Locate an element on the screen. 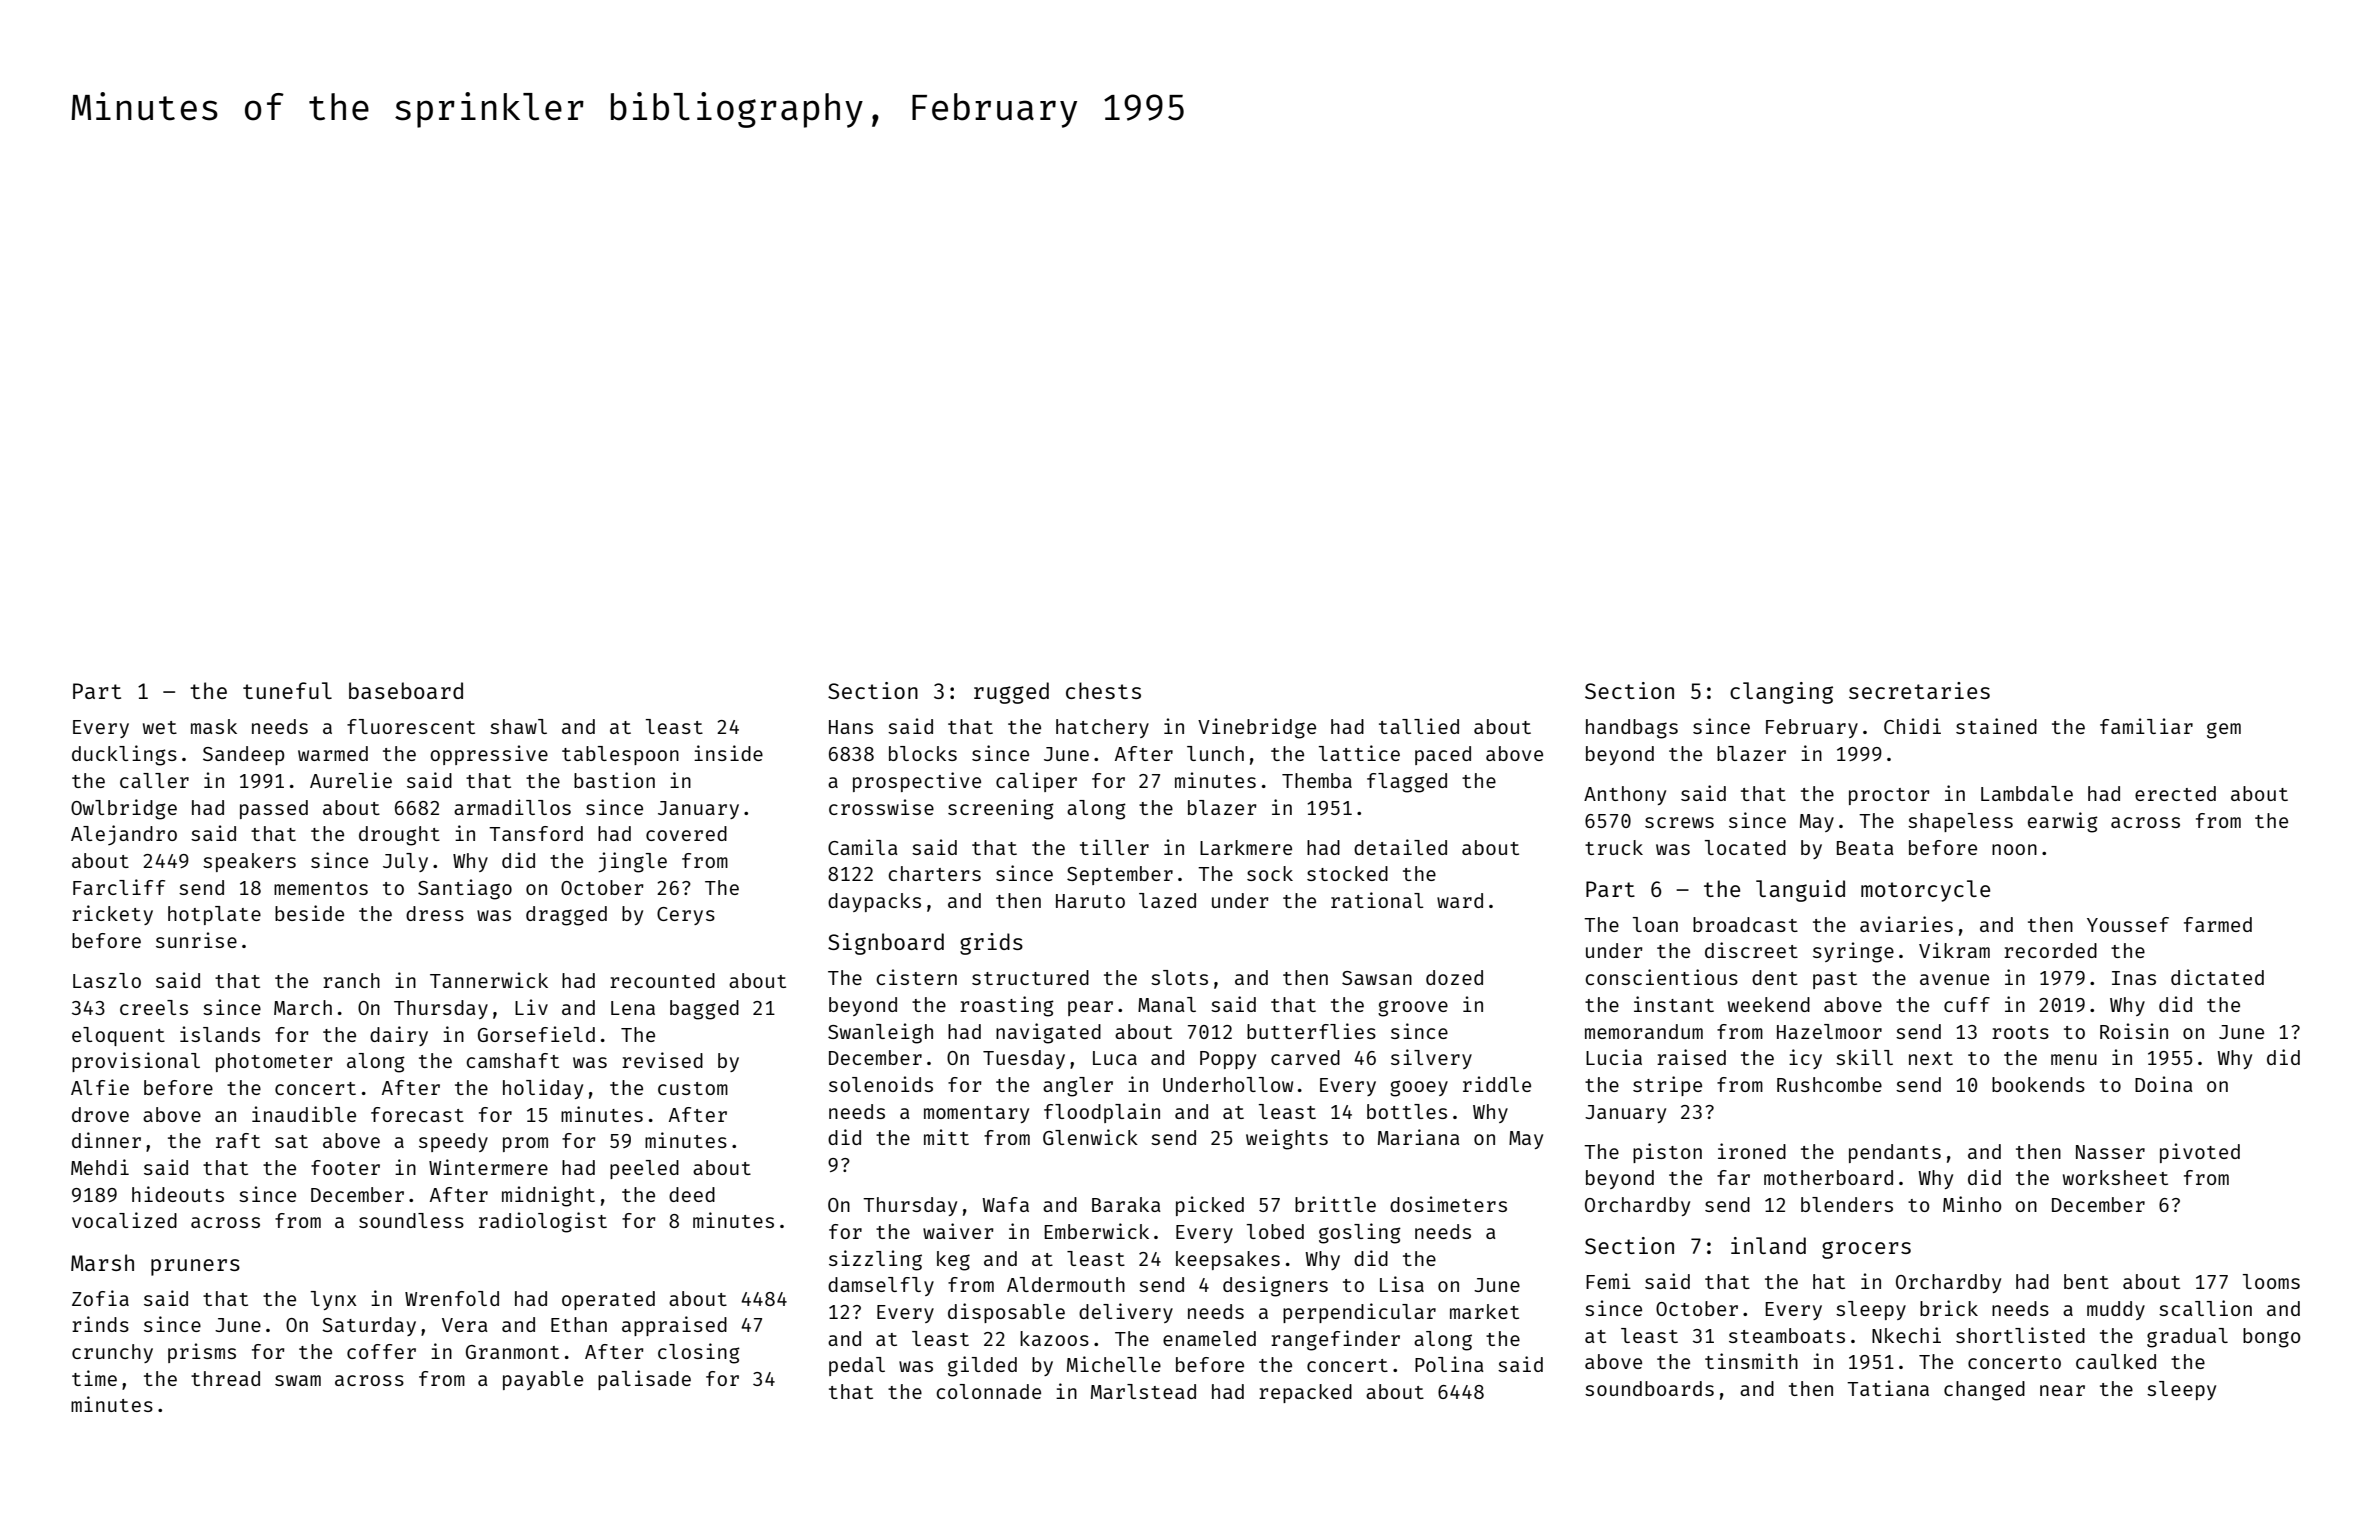 Image resolution: width=2380 pixels, height=1540 pixels. payable is located at coordinates (543, 1380).
